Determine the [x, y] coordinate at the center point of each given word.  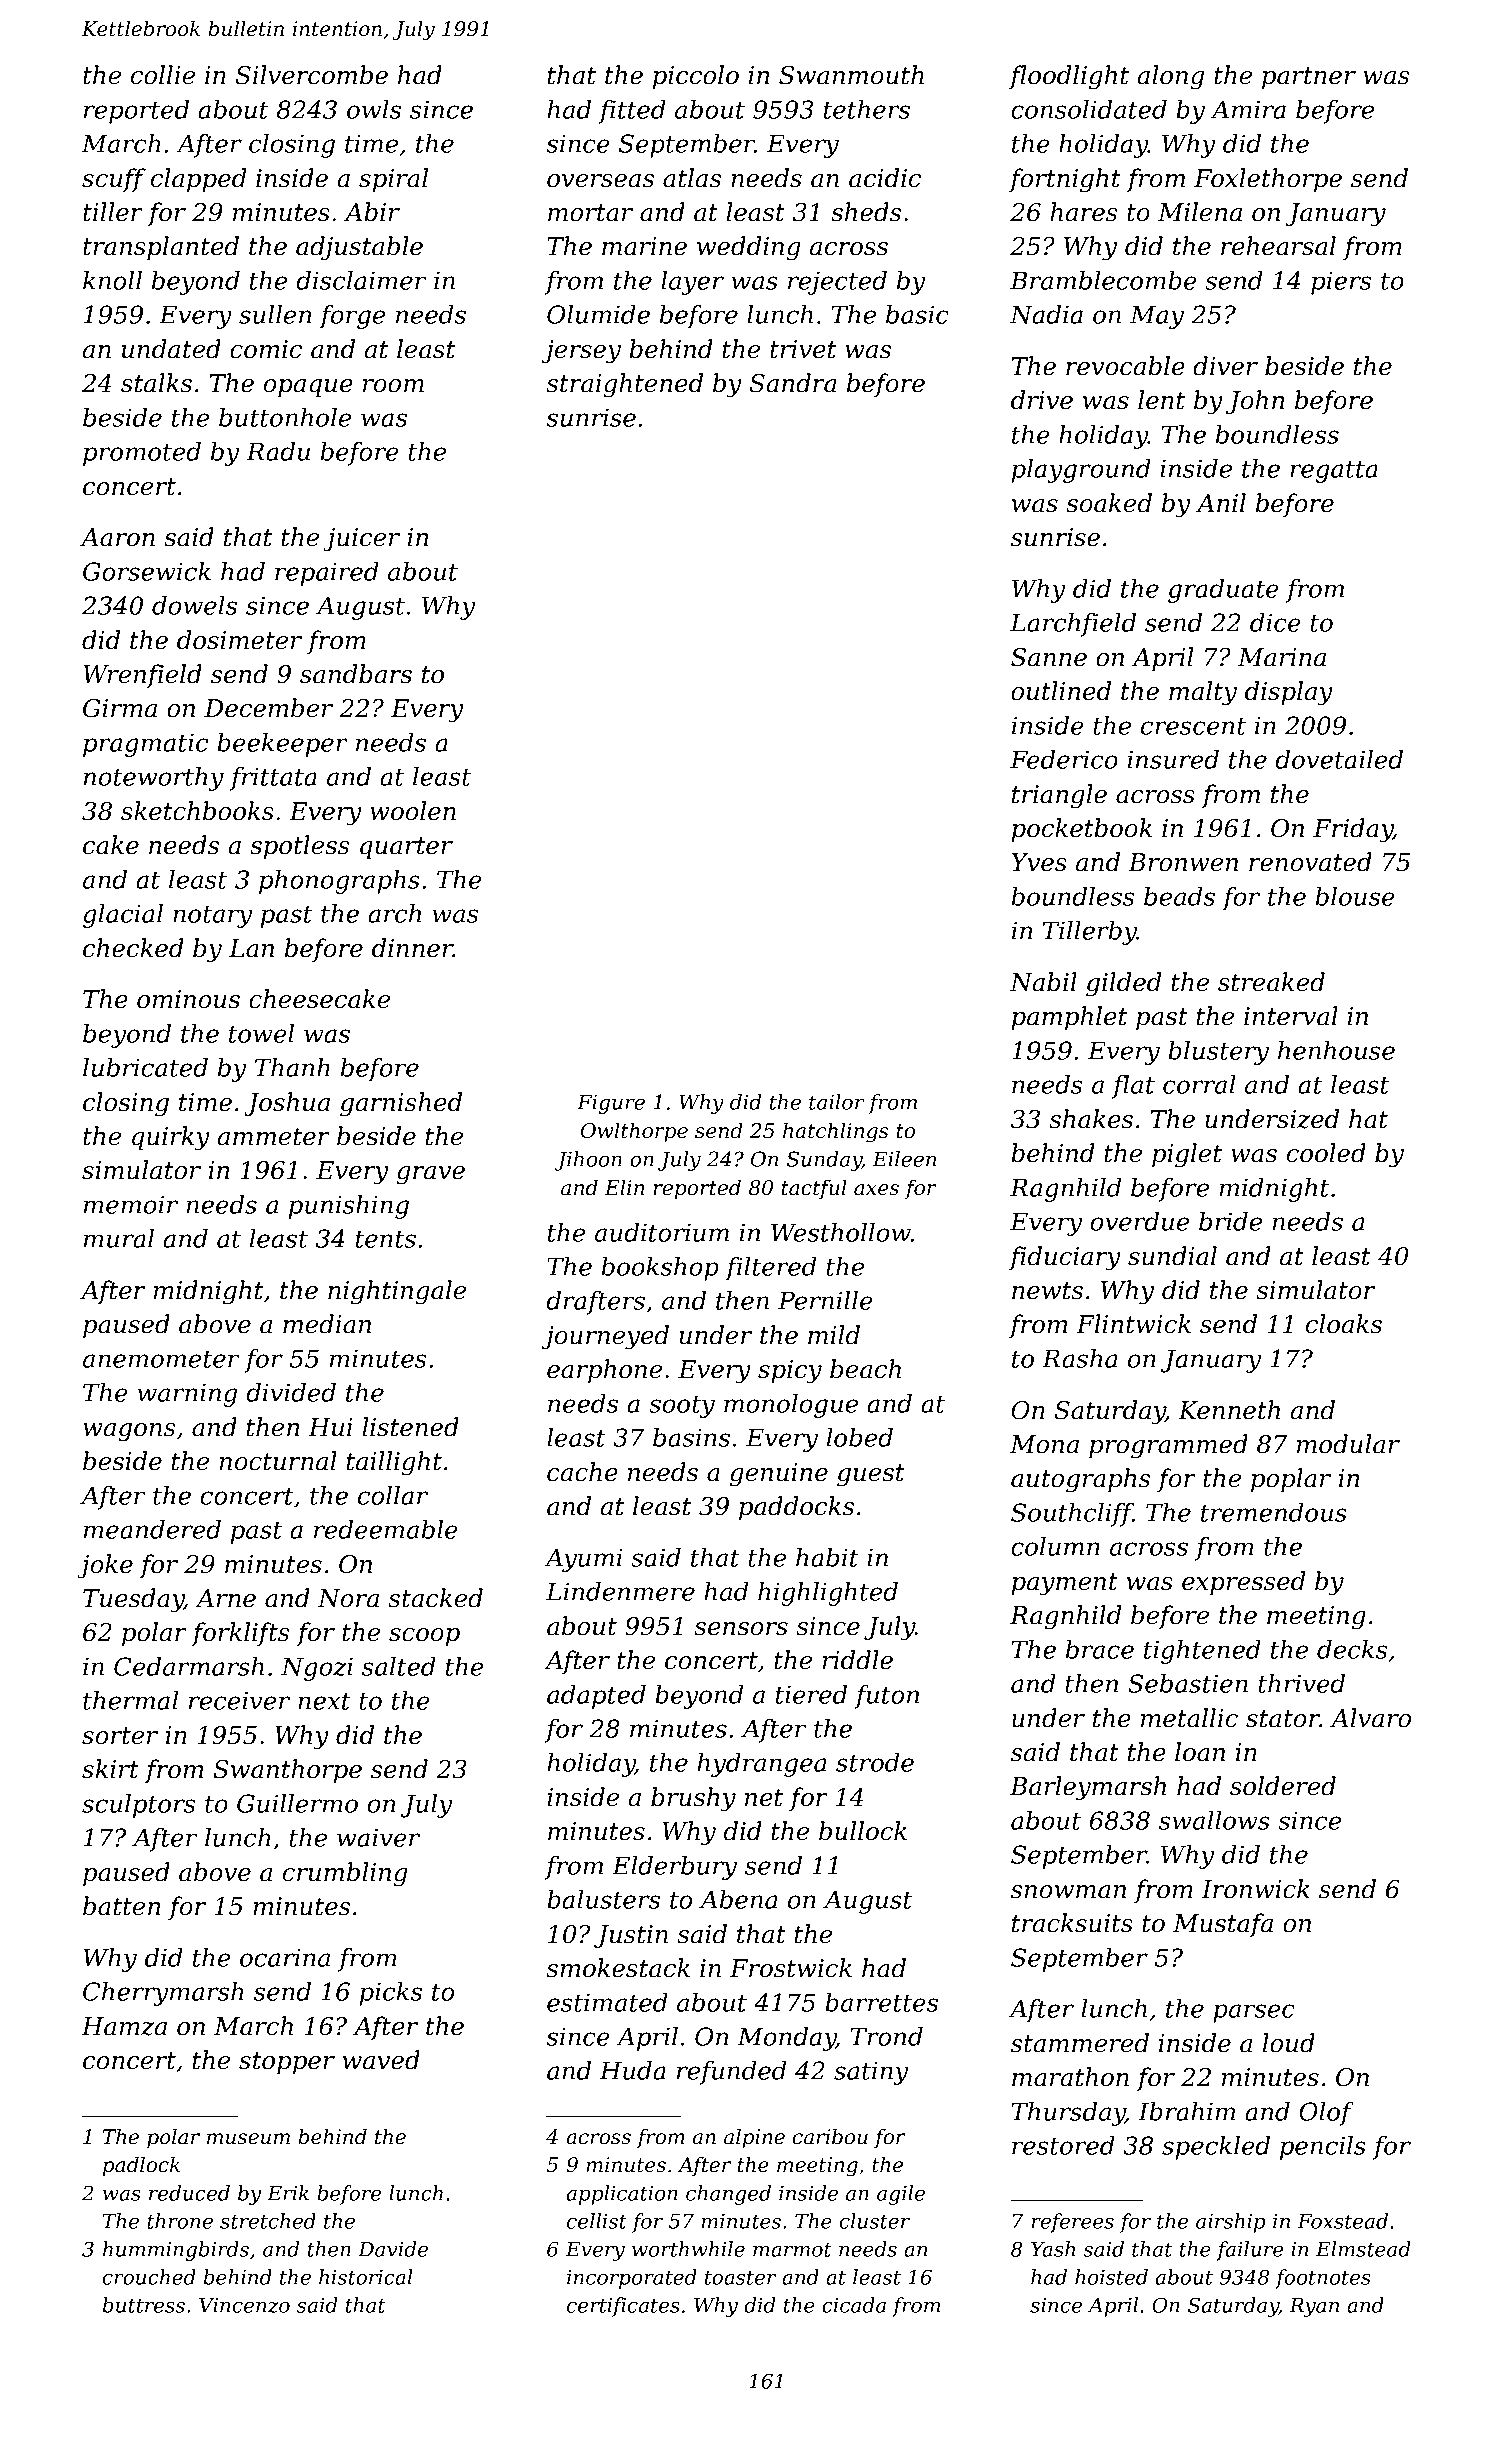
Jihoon [588, 1161]
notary [212, 917]
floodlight [1069, 77]
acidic [885, 178]
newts [1047, 1291]
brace [1100, 1649]
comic [266, 349]
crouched [149, 2277]
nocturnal [278, 1461]
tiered [811, 1694]
